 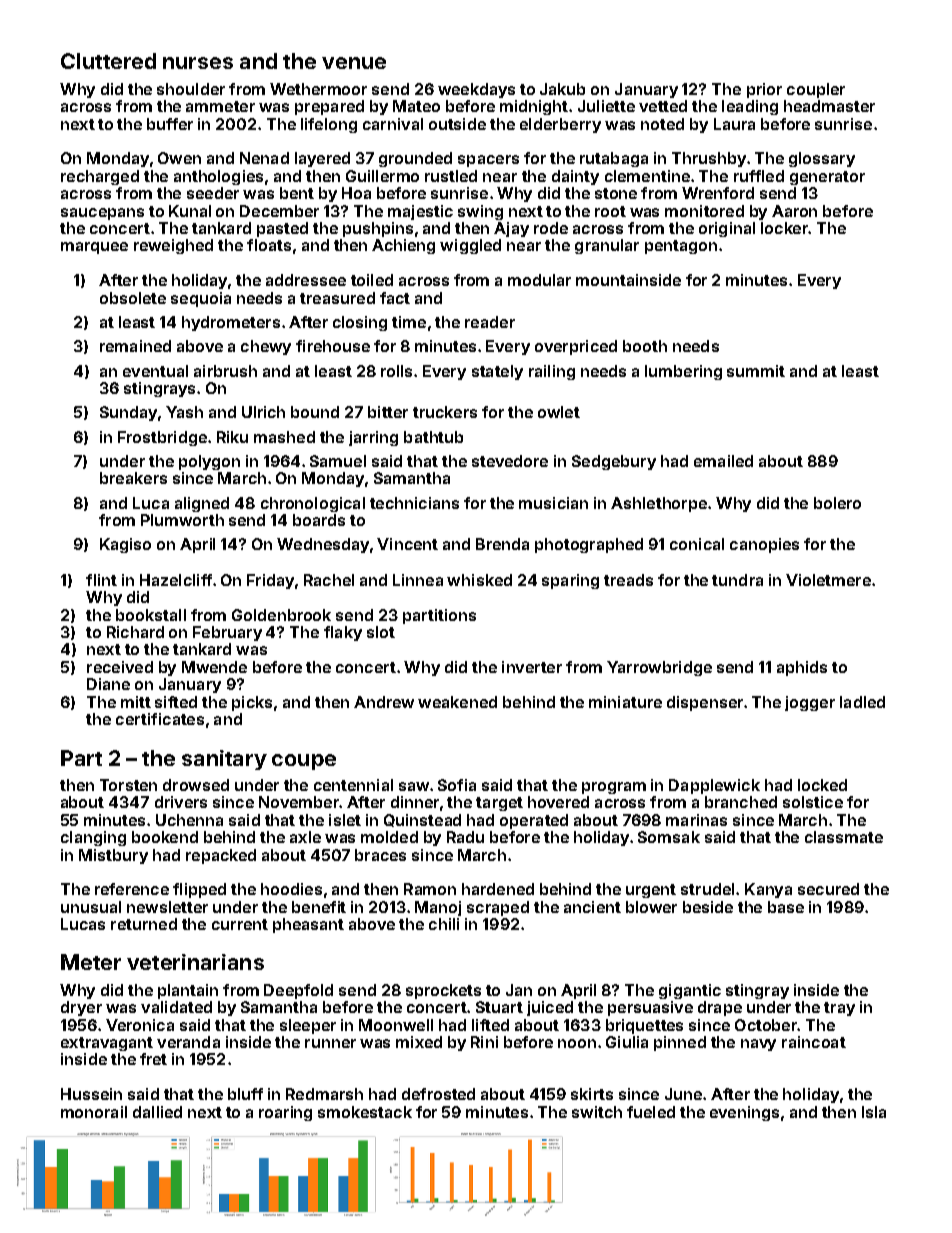 What do you see at coordinates (108, 61) in the page?
I see `Cluttered` at bounding box center [108, 61].
